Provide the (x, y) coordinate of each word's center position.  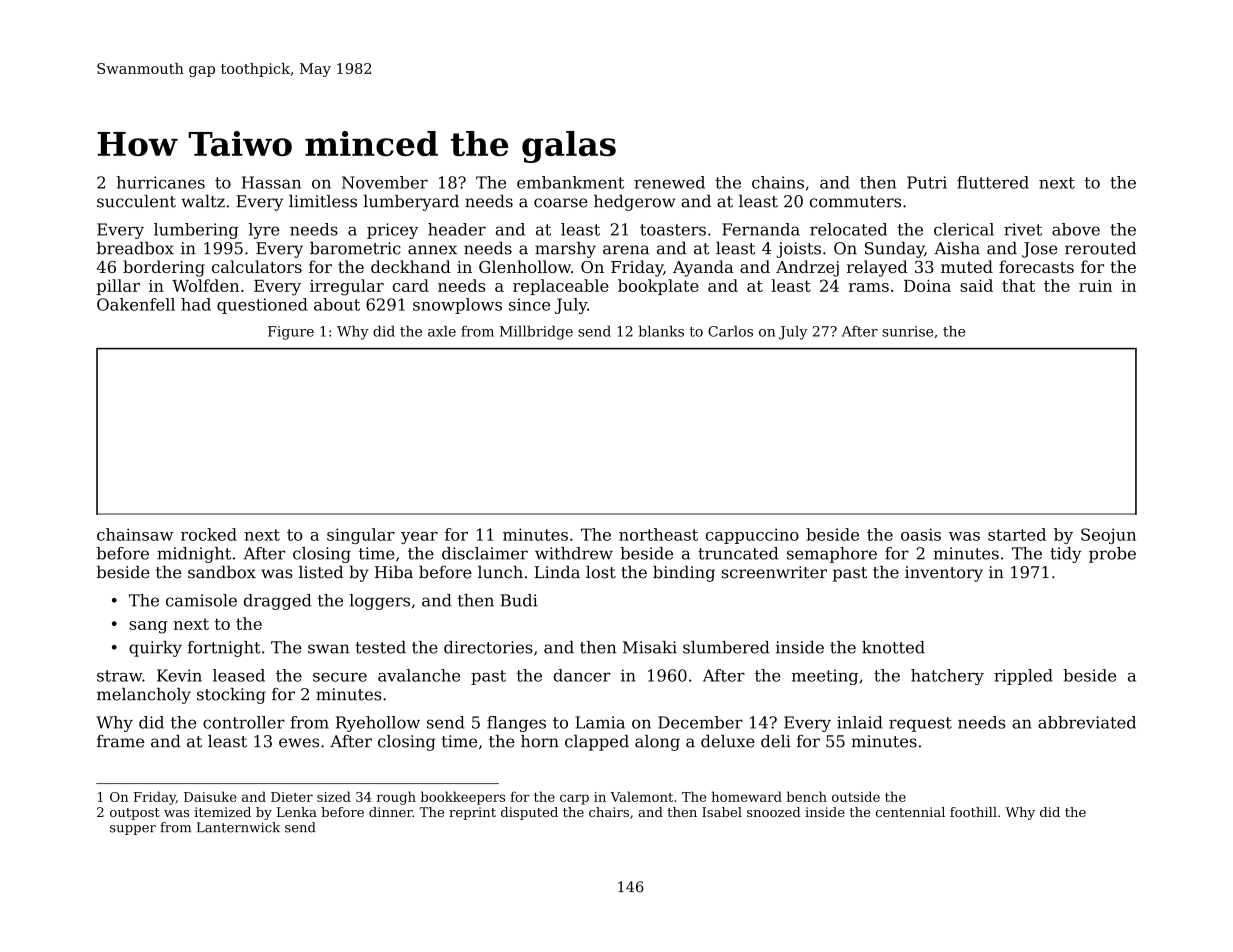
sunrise (907, 331)
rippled (1023, 677)
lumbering (196, 231)
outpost (135, 814)
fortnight (224, 649)
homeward (747, 796)
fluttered (993, 182)
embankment (570, 182)
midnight (194, 555)
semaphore (832, 555)
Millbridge (536, 333)
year (419, 538)
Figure (291, 333)
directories (488, 647)
